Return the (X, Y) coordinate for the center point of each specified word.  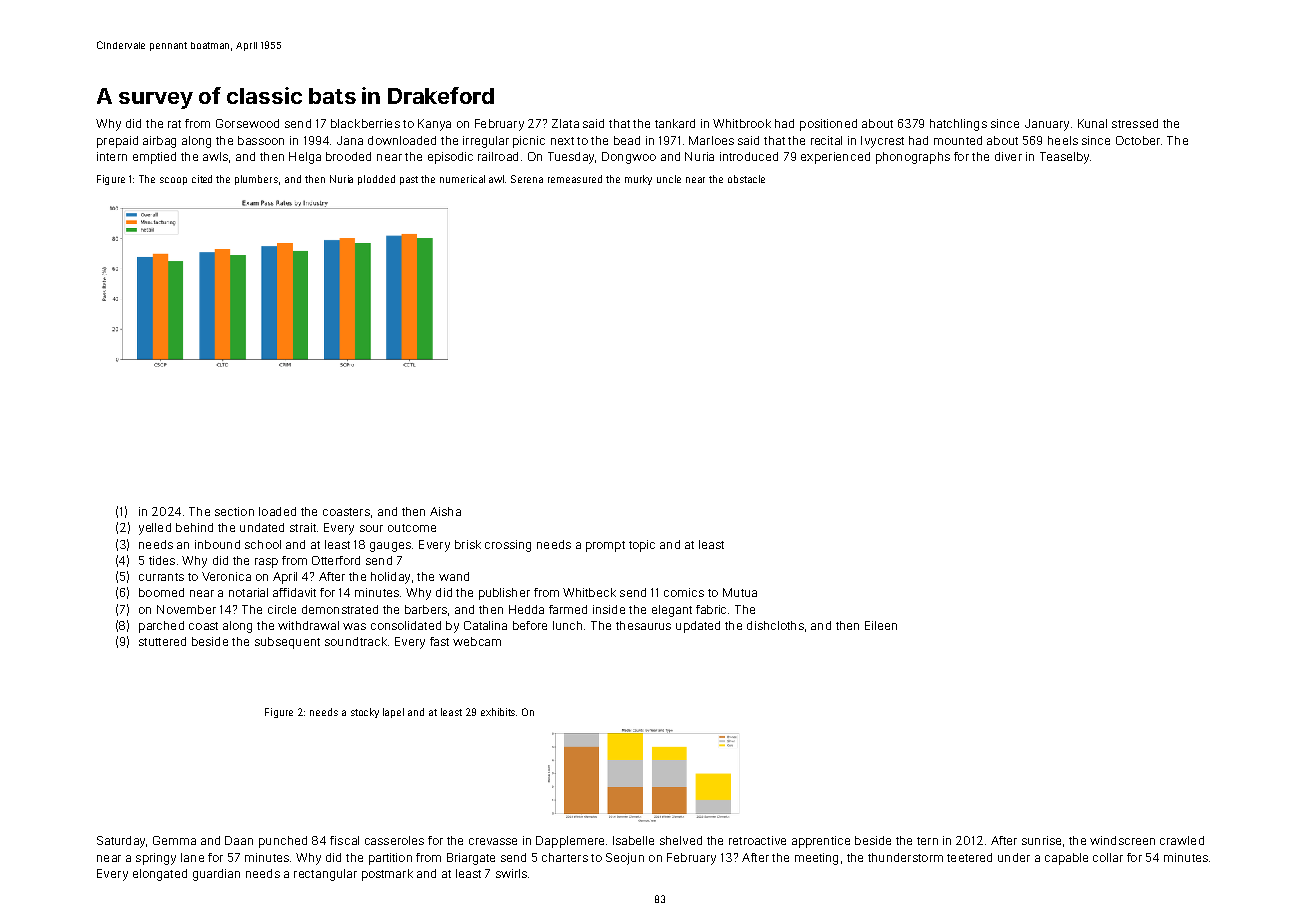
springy (156, 859)
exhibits (498, 712)
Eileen (881, 625)
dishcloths (775, 625)
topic (642, 546)
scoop (173, 181)
